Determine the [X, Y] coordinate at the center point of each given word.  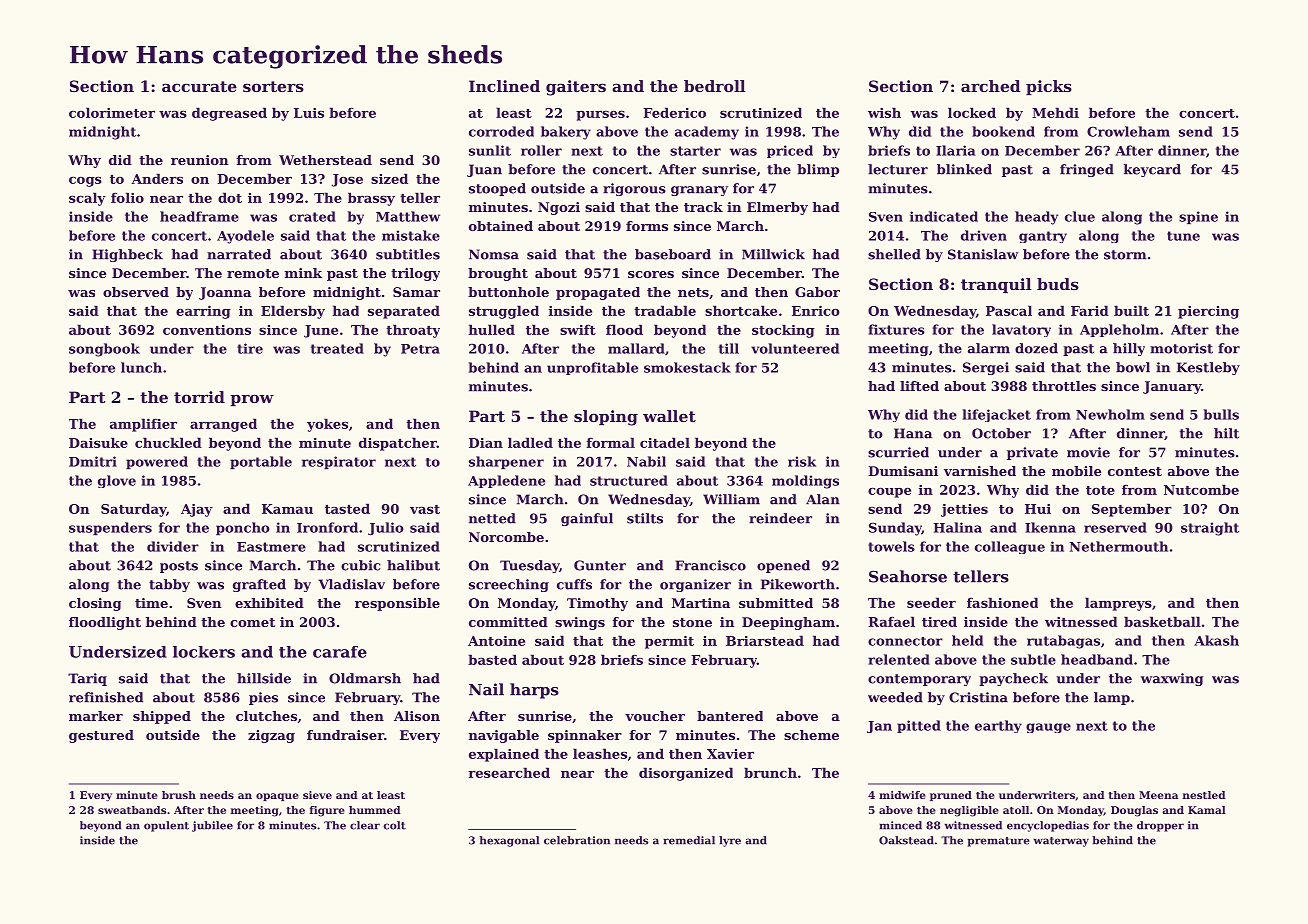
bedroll [715, 86]
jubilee [212, 826]
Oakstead [906, 840]
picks [1049, 87]
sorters [273, 86]
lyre [730, 841]
